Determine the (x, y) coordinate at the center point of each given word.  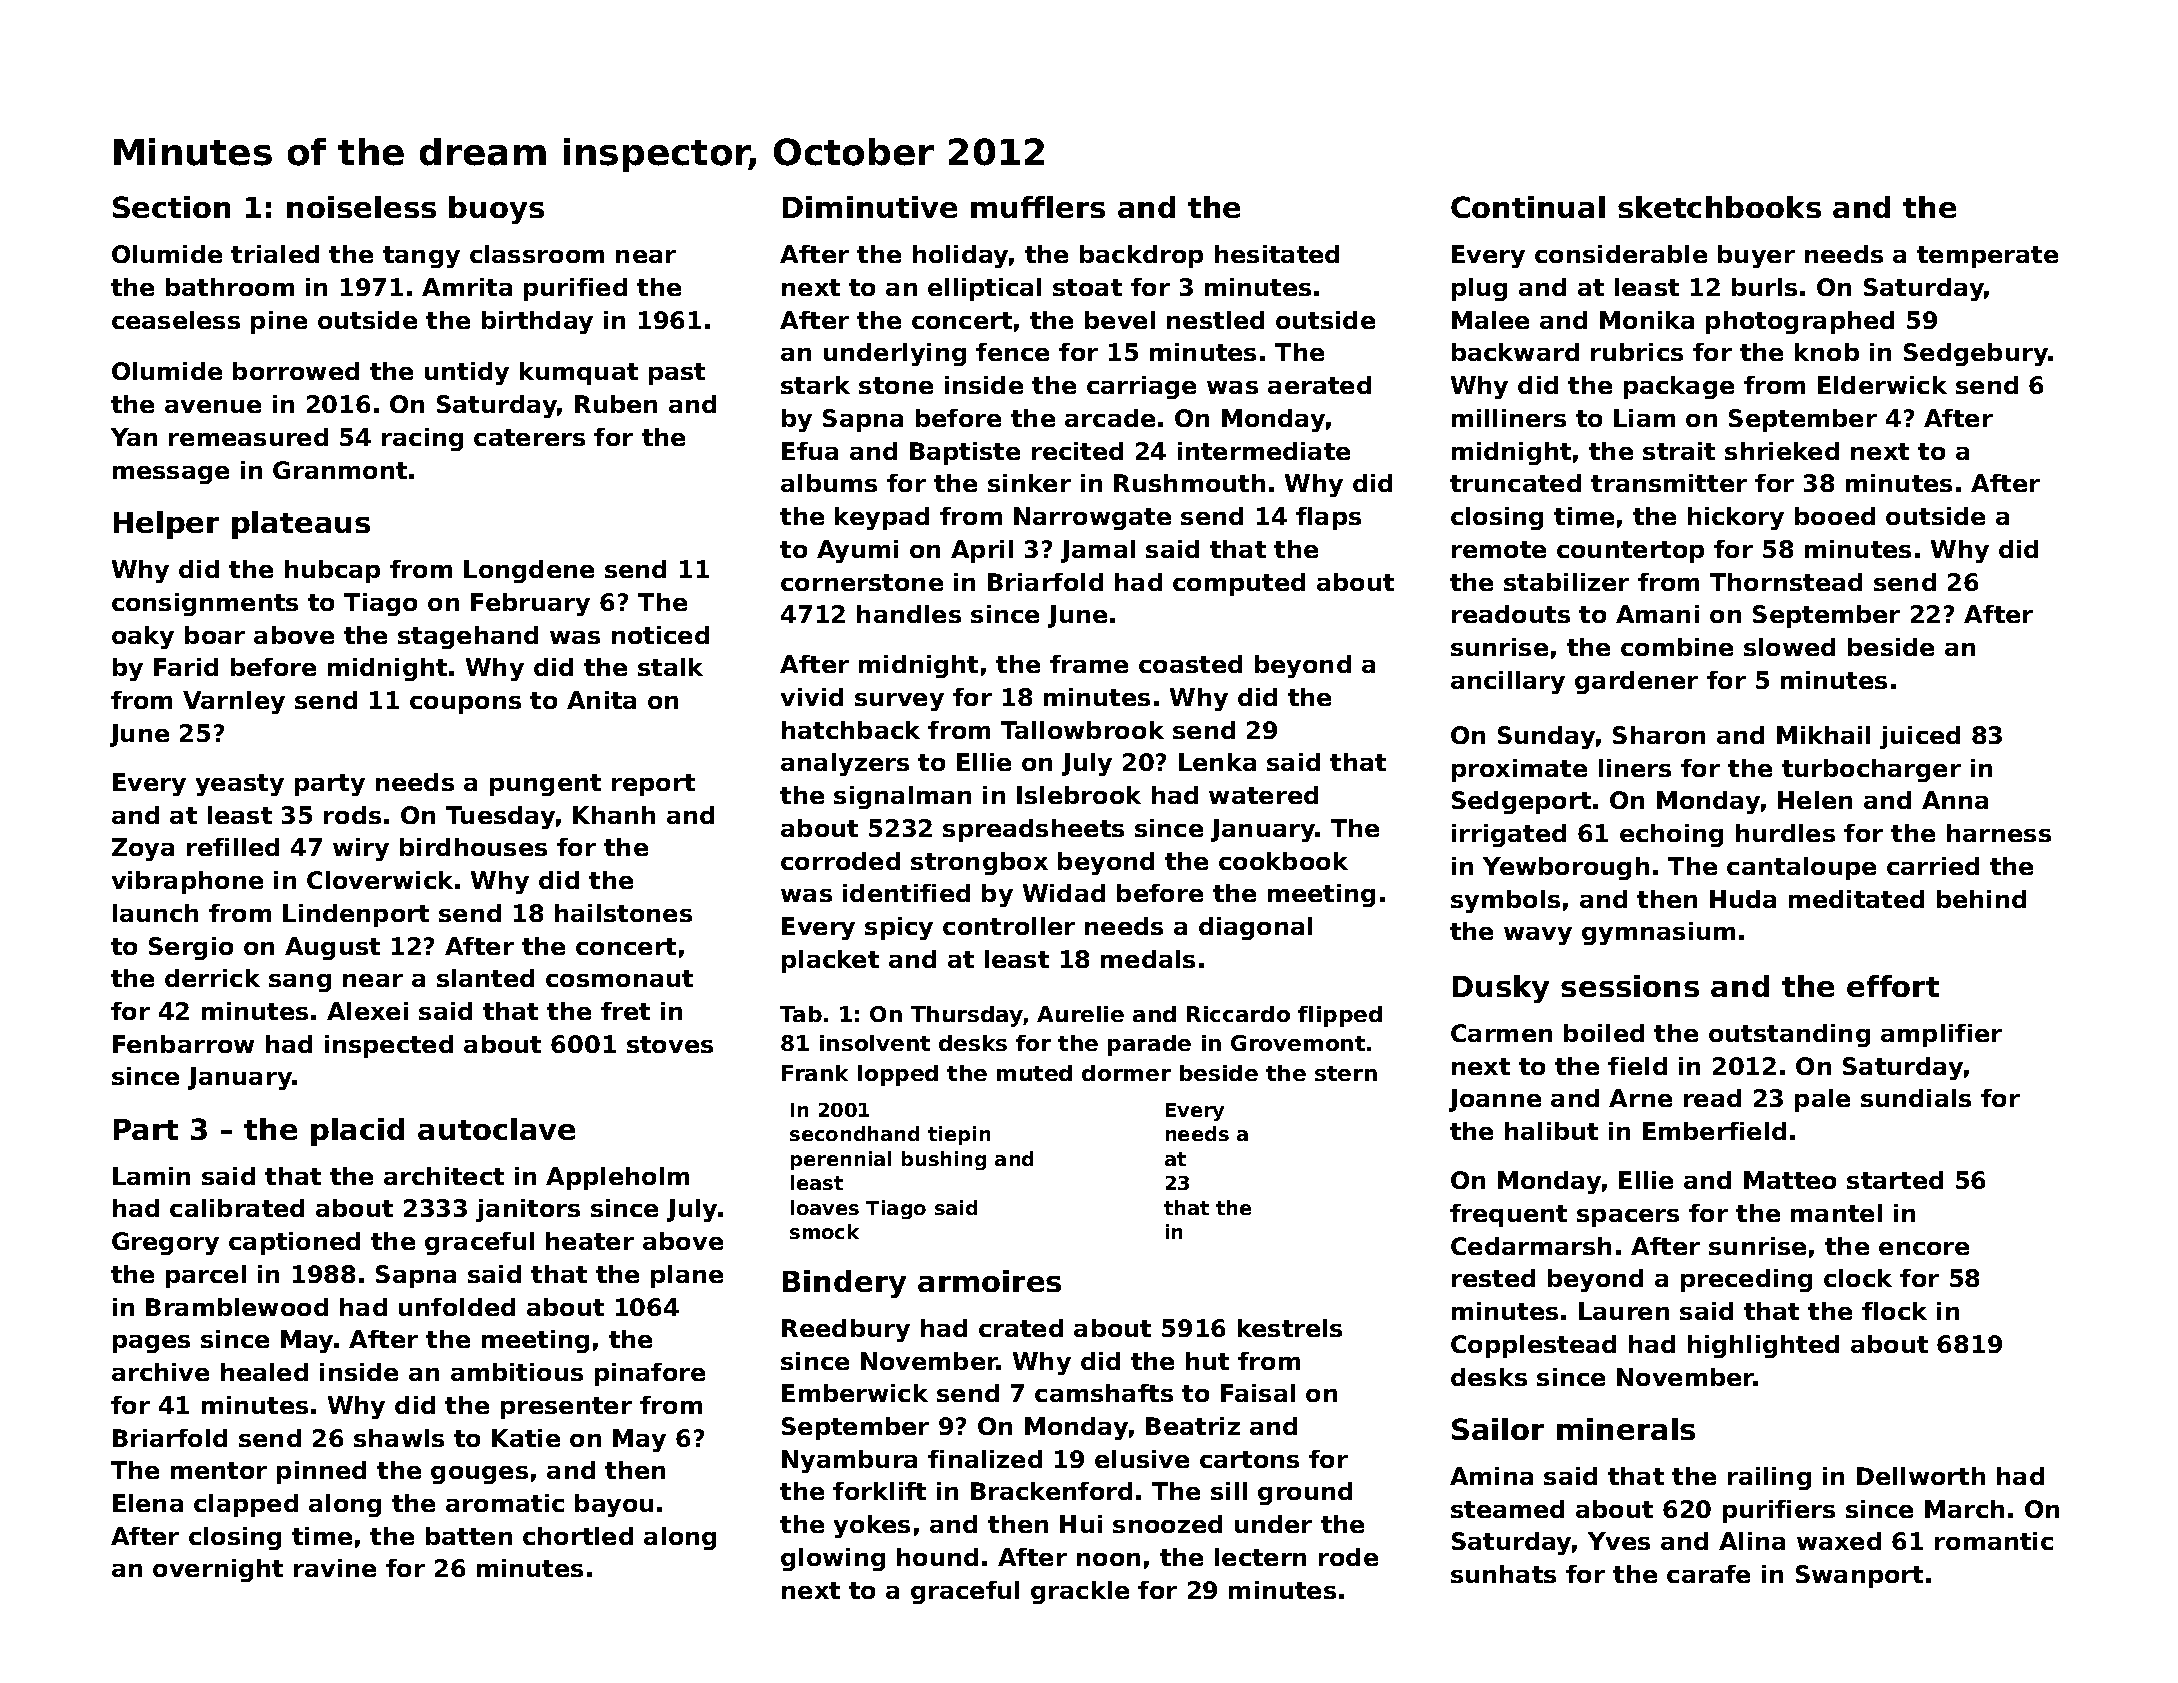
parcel (206, 1276)
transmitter (1669, 483)
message (171, 475)
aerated (1319, 385)
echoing (1671, 835)
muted (1034, 1073)
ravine (335, 1568)
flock (1894, 1311)
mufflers (1038, 207)
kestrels (1290, 1328)
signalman (902, 797)
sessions (1630, 986)
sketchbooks (1719, 207)
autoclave (496, 1129)
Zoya (143, 849)
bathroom (230, 287)
